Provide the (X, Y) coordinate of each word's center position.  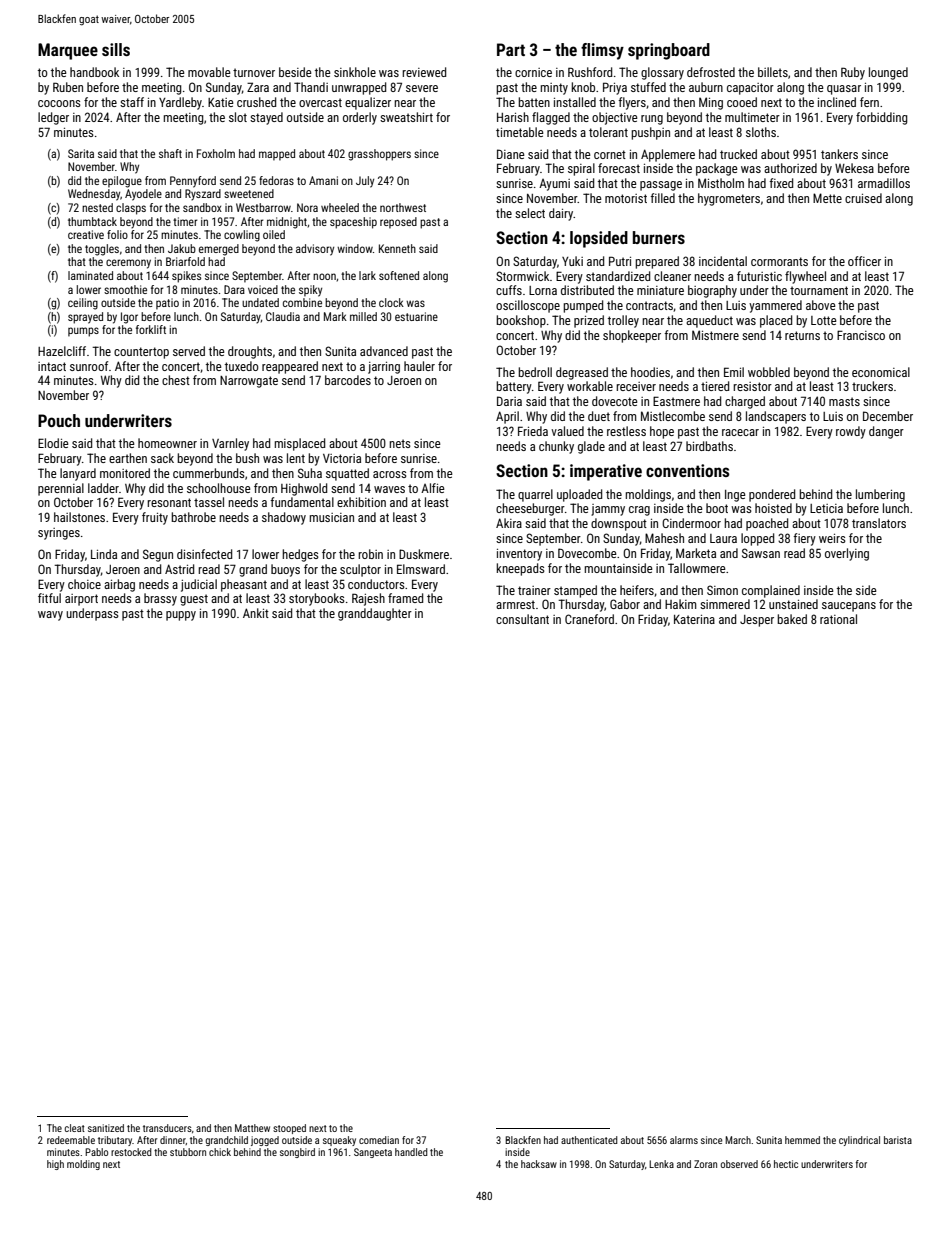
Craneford (589, 619)
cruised (863, 198)
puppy (181, 616)
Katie (221, 102)
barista (898, 1140)
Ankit (256, 613)
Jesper (757, 621)
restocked (131, 1152)
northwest (403, 207)
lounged (888, 73)
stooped (289, 1129)
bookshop (521, 321)
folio (117, 234)
